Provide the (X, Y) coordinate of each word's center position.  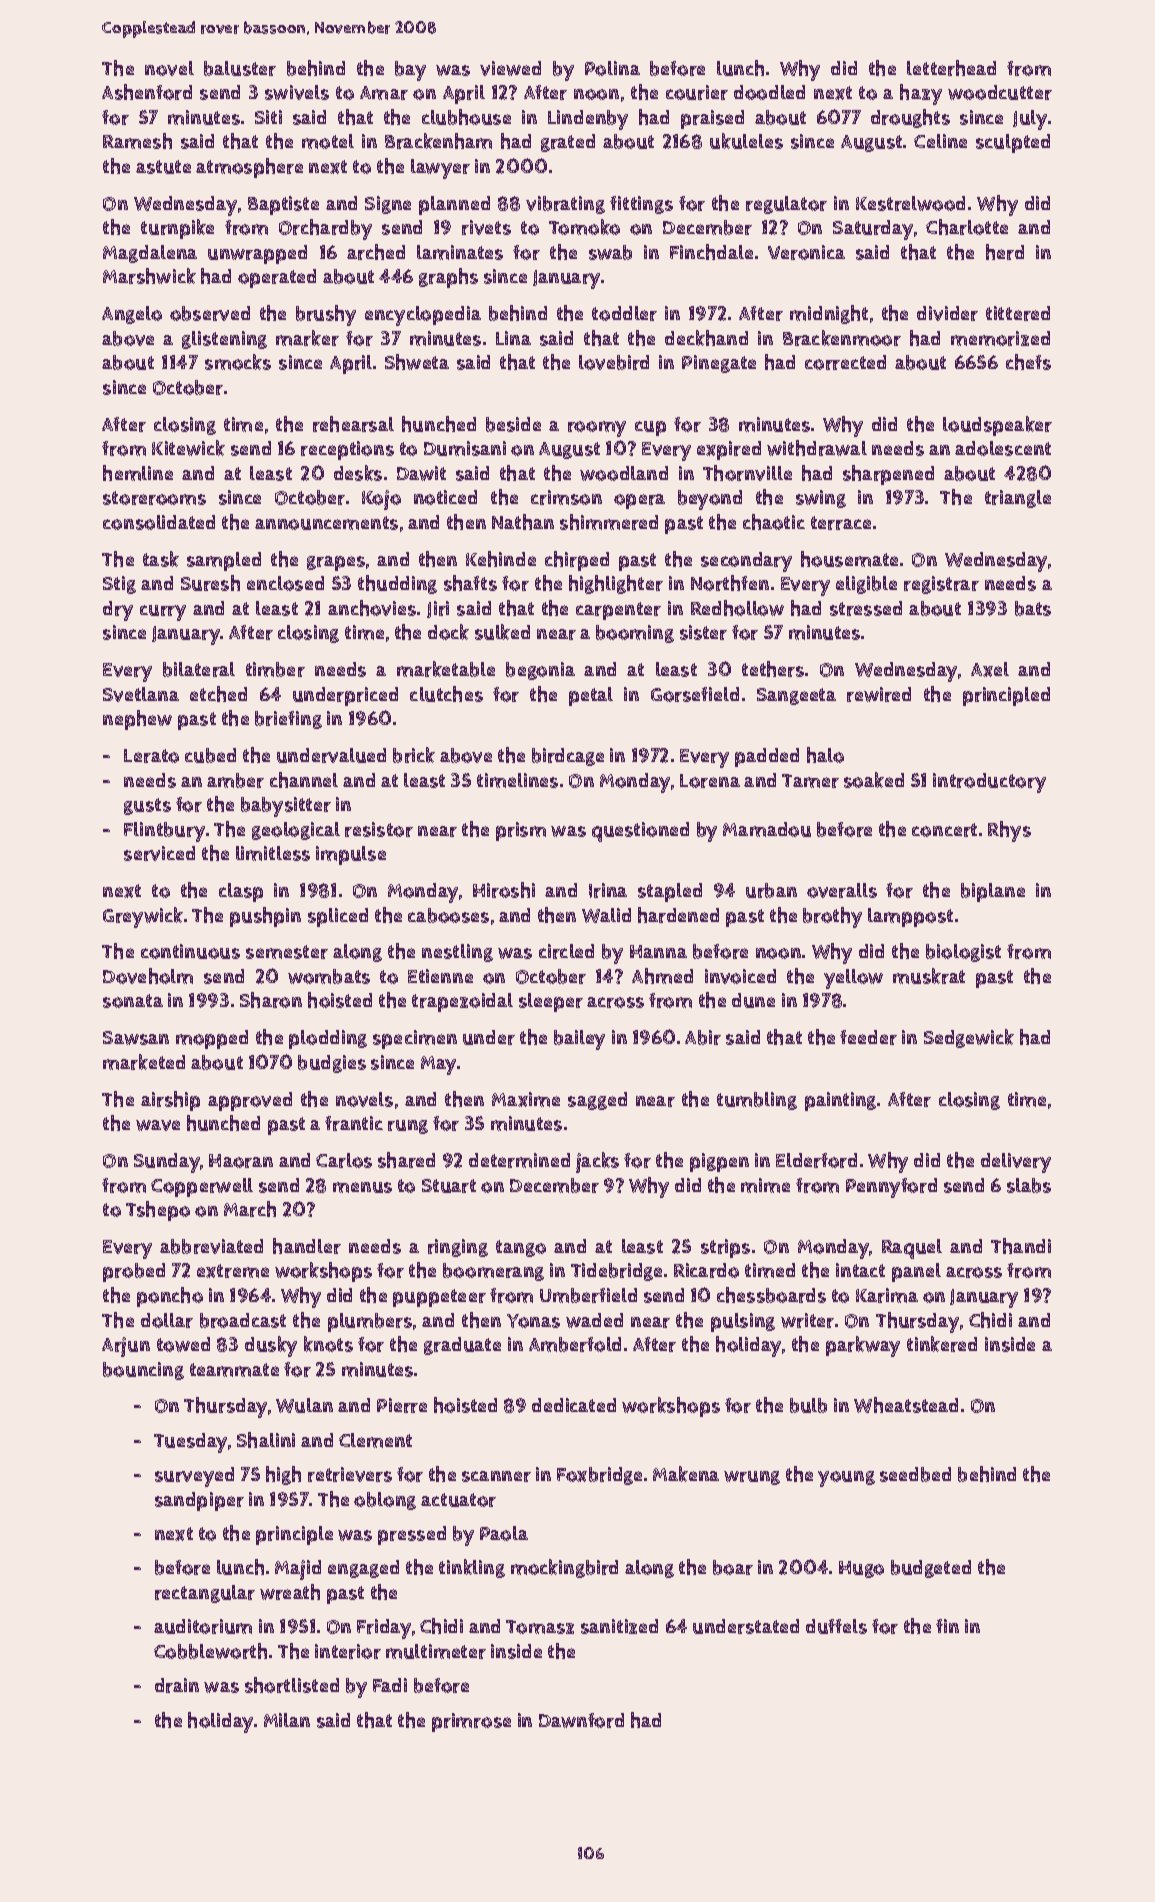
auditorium (203, 1626)
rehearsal (353, 424)
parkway (863, 1346)
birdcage (568, 757)
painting (840, 1101)
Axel (990, 669)
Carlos (344, 1160)
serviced (159, 853)
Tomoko (584, 227)
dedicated (574, 1405)
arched (376, 252)
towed (183, 1344)
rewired (879, 694)
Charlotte (967, 227)
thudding (397, 584)
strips (725, 1248)
